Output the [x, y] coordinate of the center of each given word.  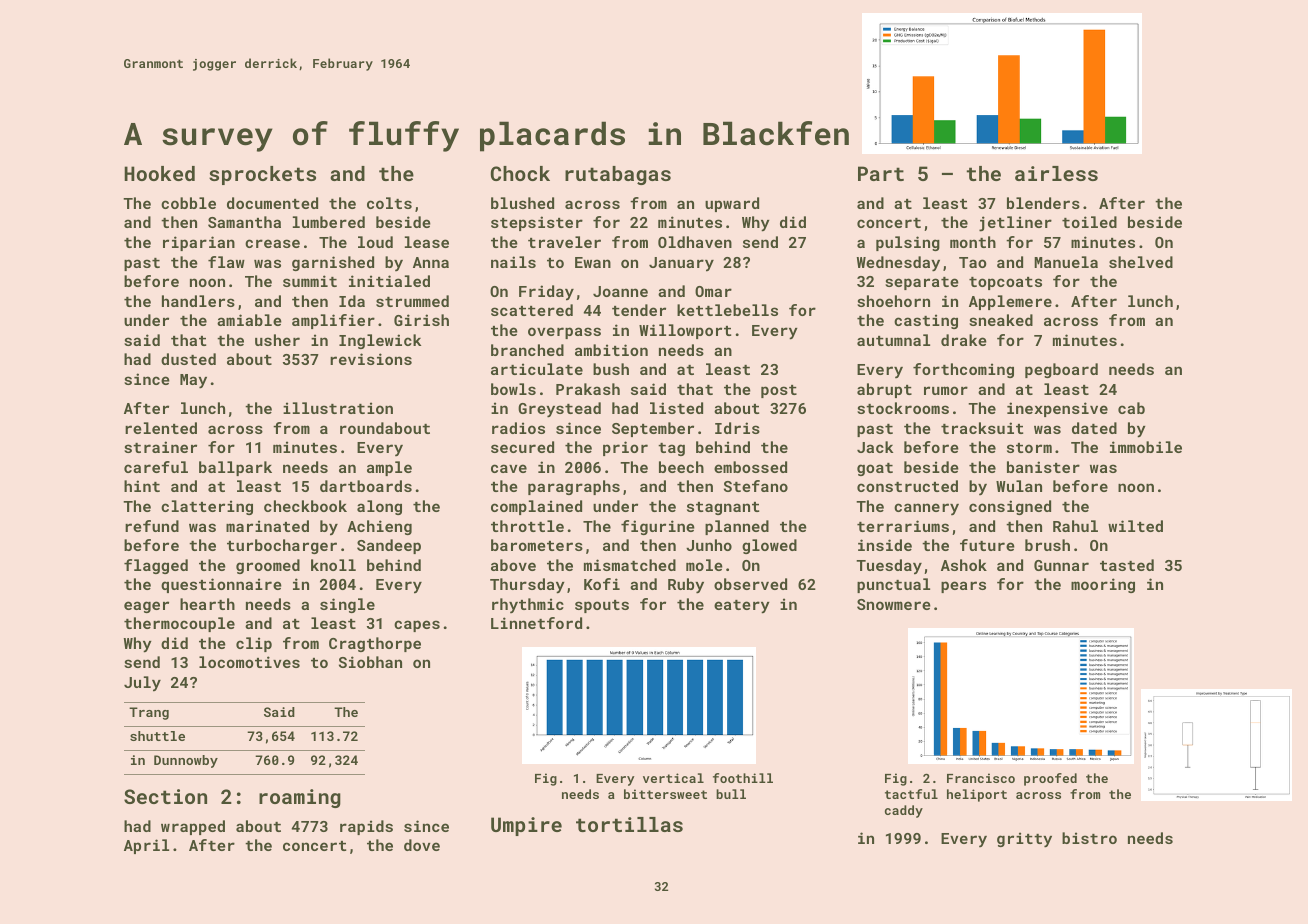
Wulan [1019, 486]
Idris [737, 428]
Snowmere [894, 604]
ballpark [235, 468]
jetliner [1015, 224]
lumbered [329, 222]
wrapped [193, 827]
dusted [188, 359]
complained [536, 507]
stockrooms [903, 408]
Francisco [981, 778]
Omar [713, 291]
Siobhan [370, 662]
